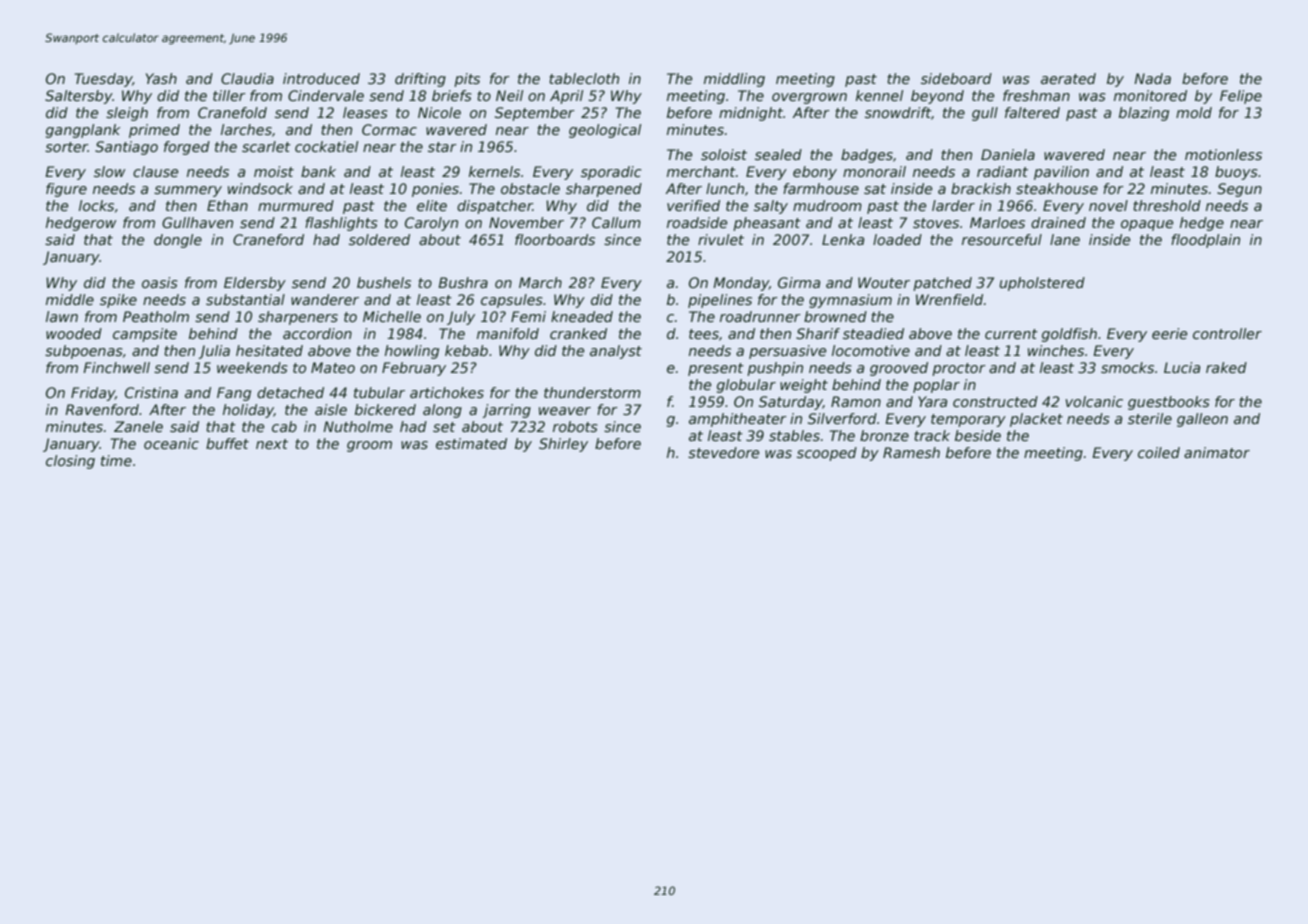 The height and width of the screenshot is (924, 1308). What do you see at coordinates (827, 454) in the screenshot?
I see `scooped` at bounding box center [827, 454].
